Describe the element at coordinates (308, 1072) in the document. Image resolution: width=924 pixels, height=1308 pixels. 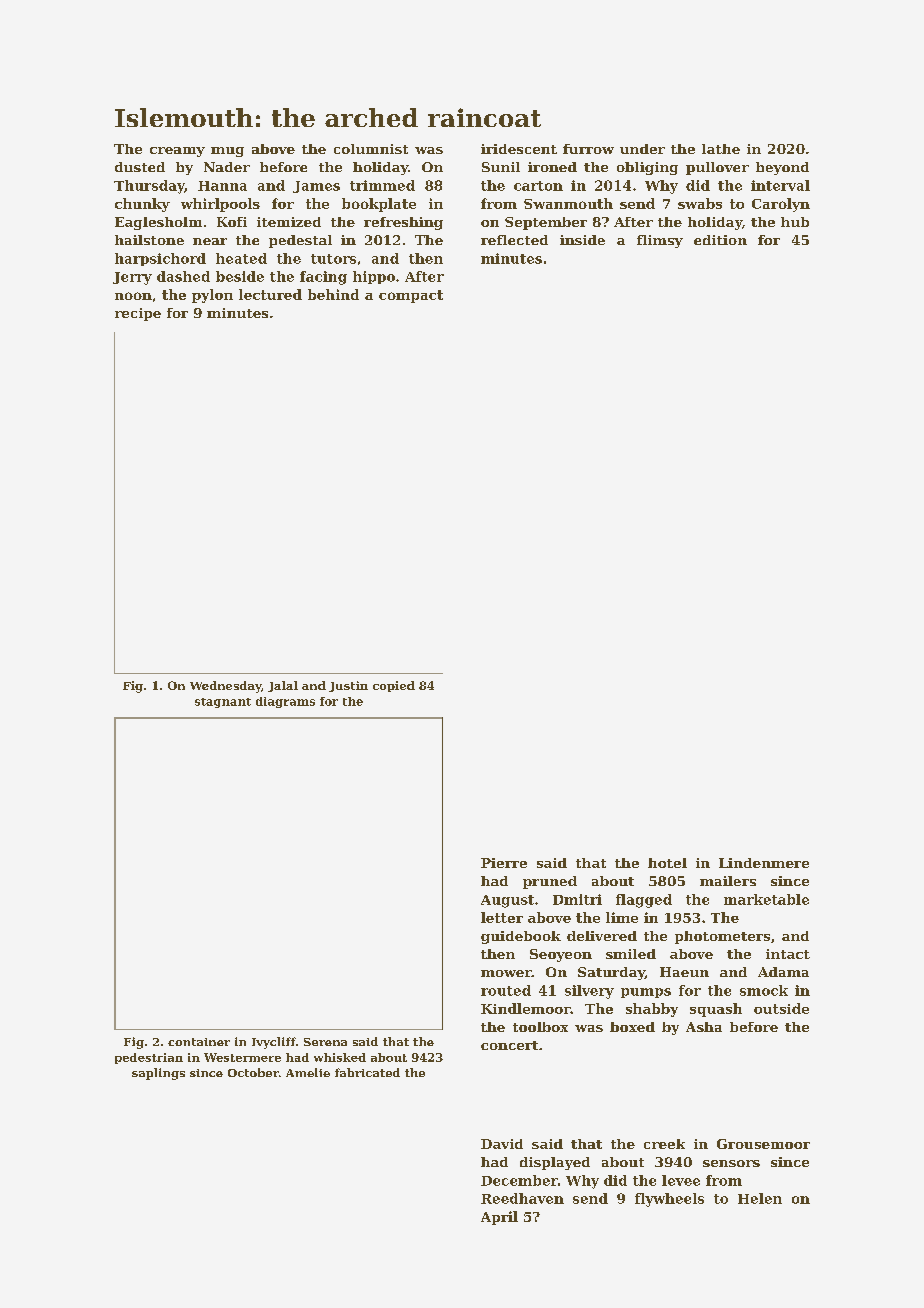
I see `Amelie` at that location.
